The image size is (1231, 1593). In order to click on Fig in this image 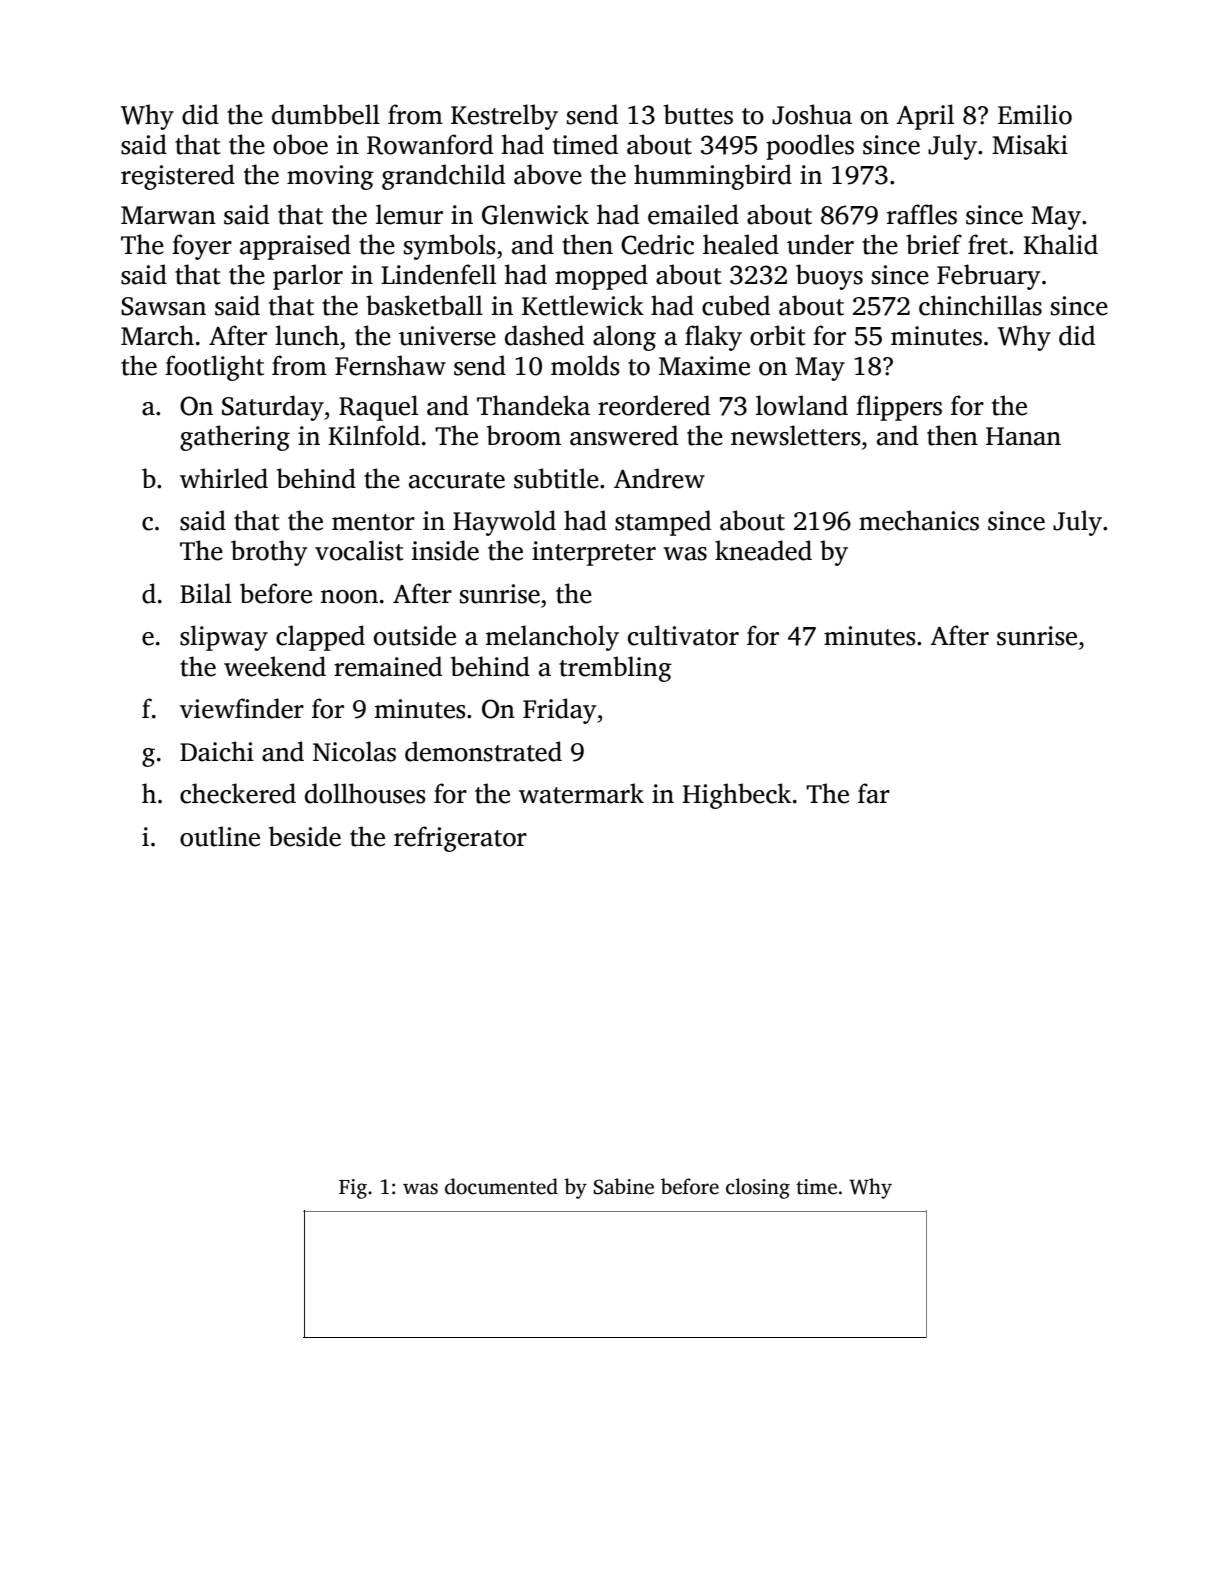, I will do `click(353, 1189)`.
